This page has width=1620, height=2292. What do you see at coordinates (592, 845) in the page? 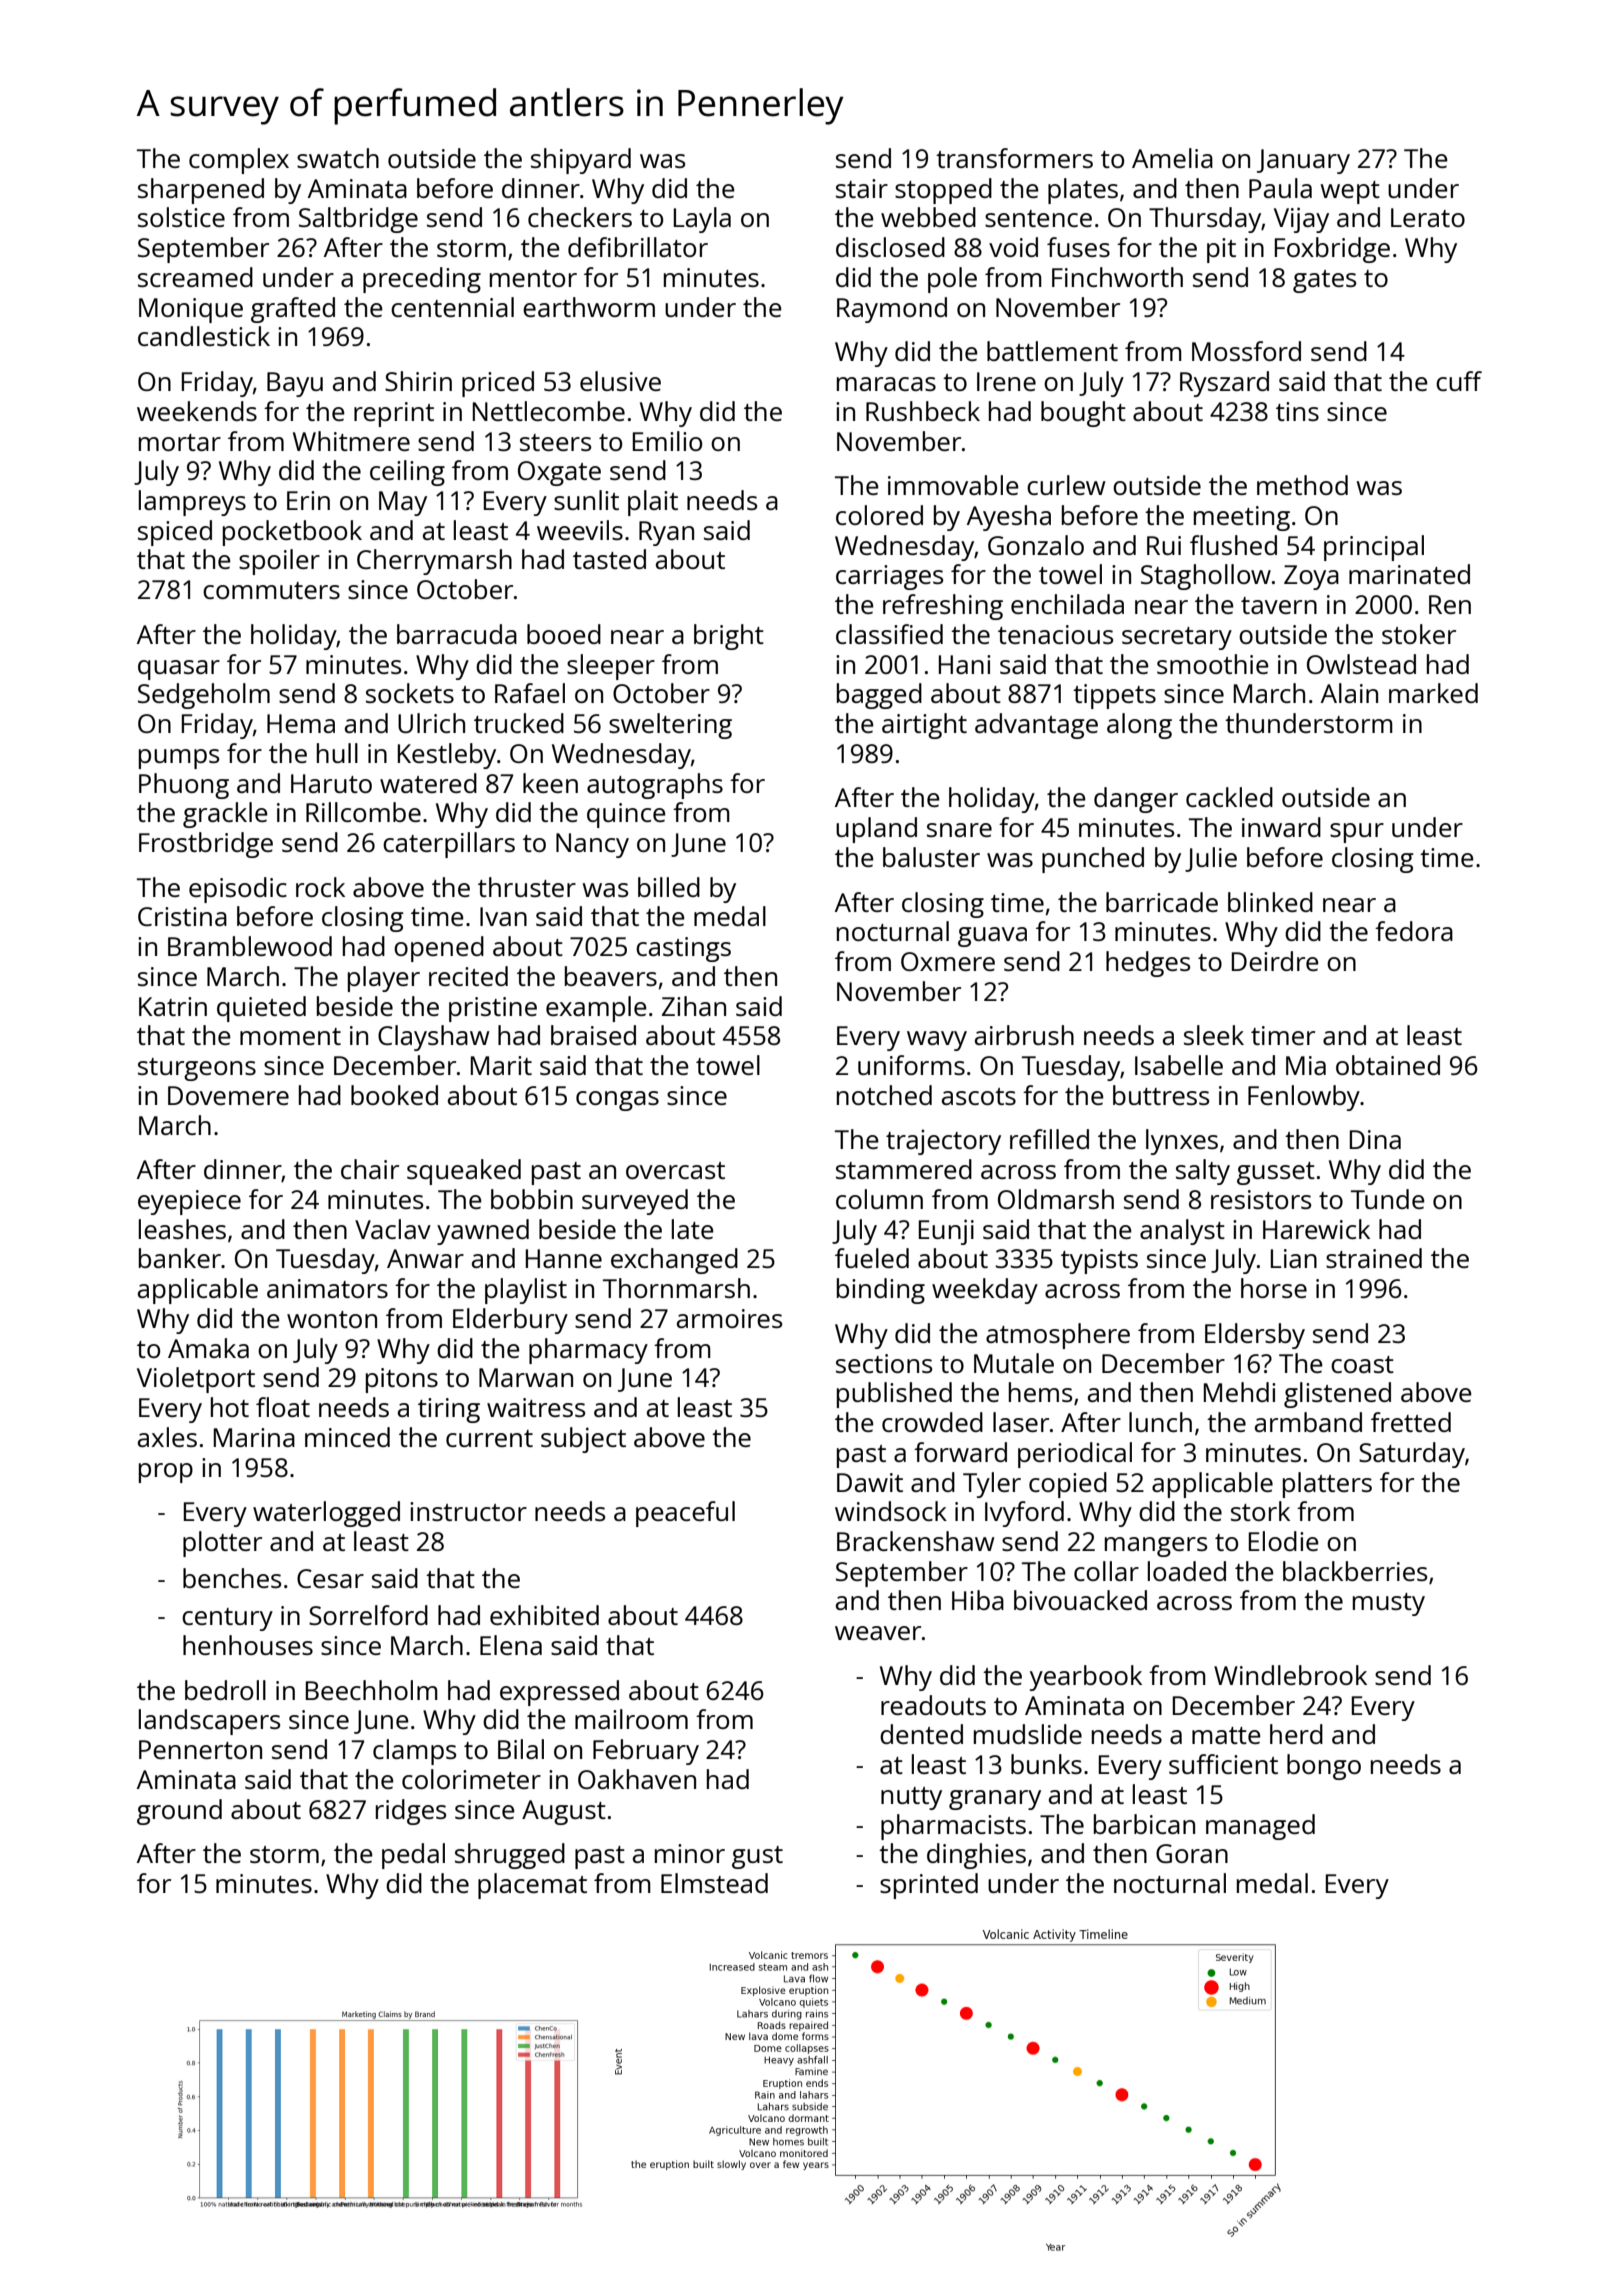
I see `Nancy` at bounding box center [592, 845].
